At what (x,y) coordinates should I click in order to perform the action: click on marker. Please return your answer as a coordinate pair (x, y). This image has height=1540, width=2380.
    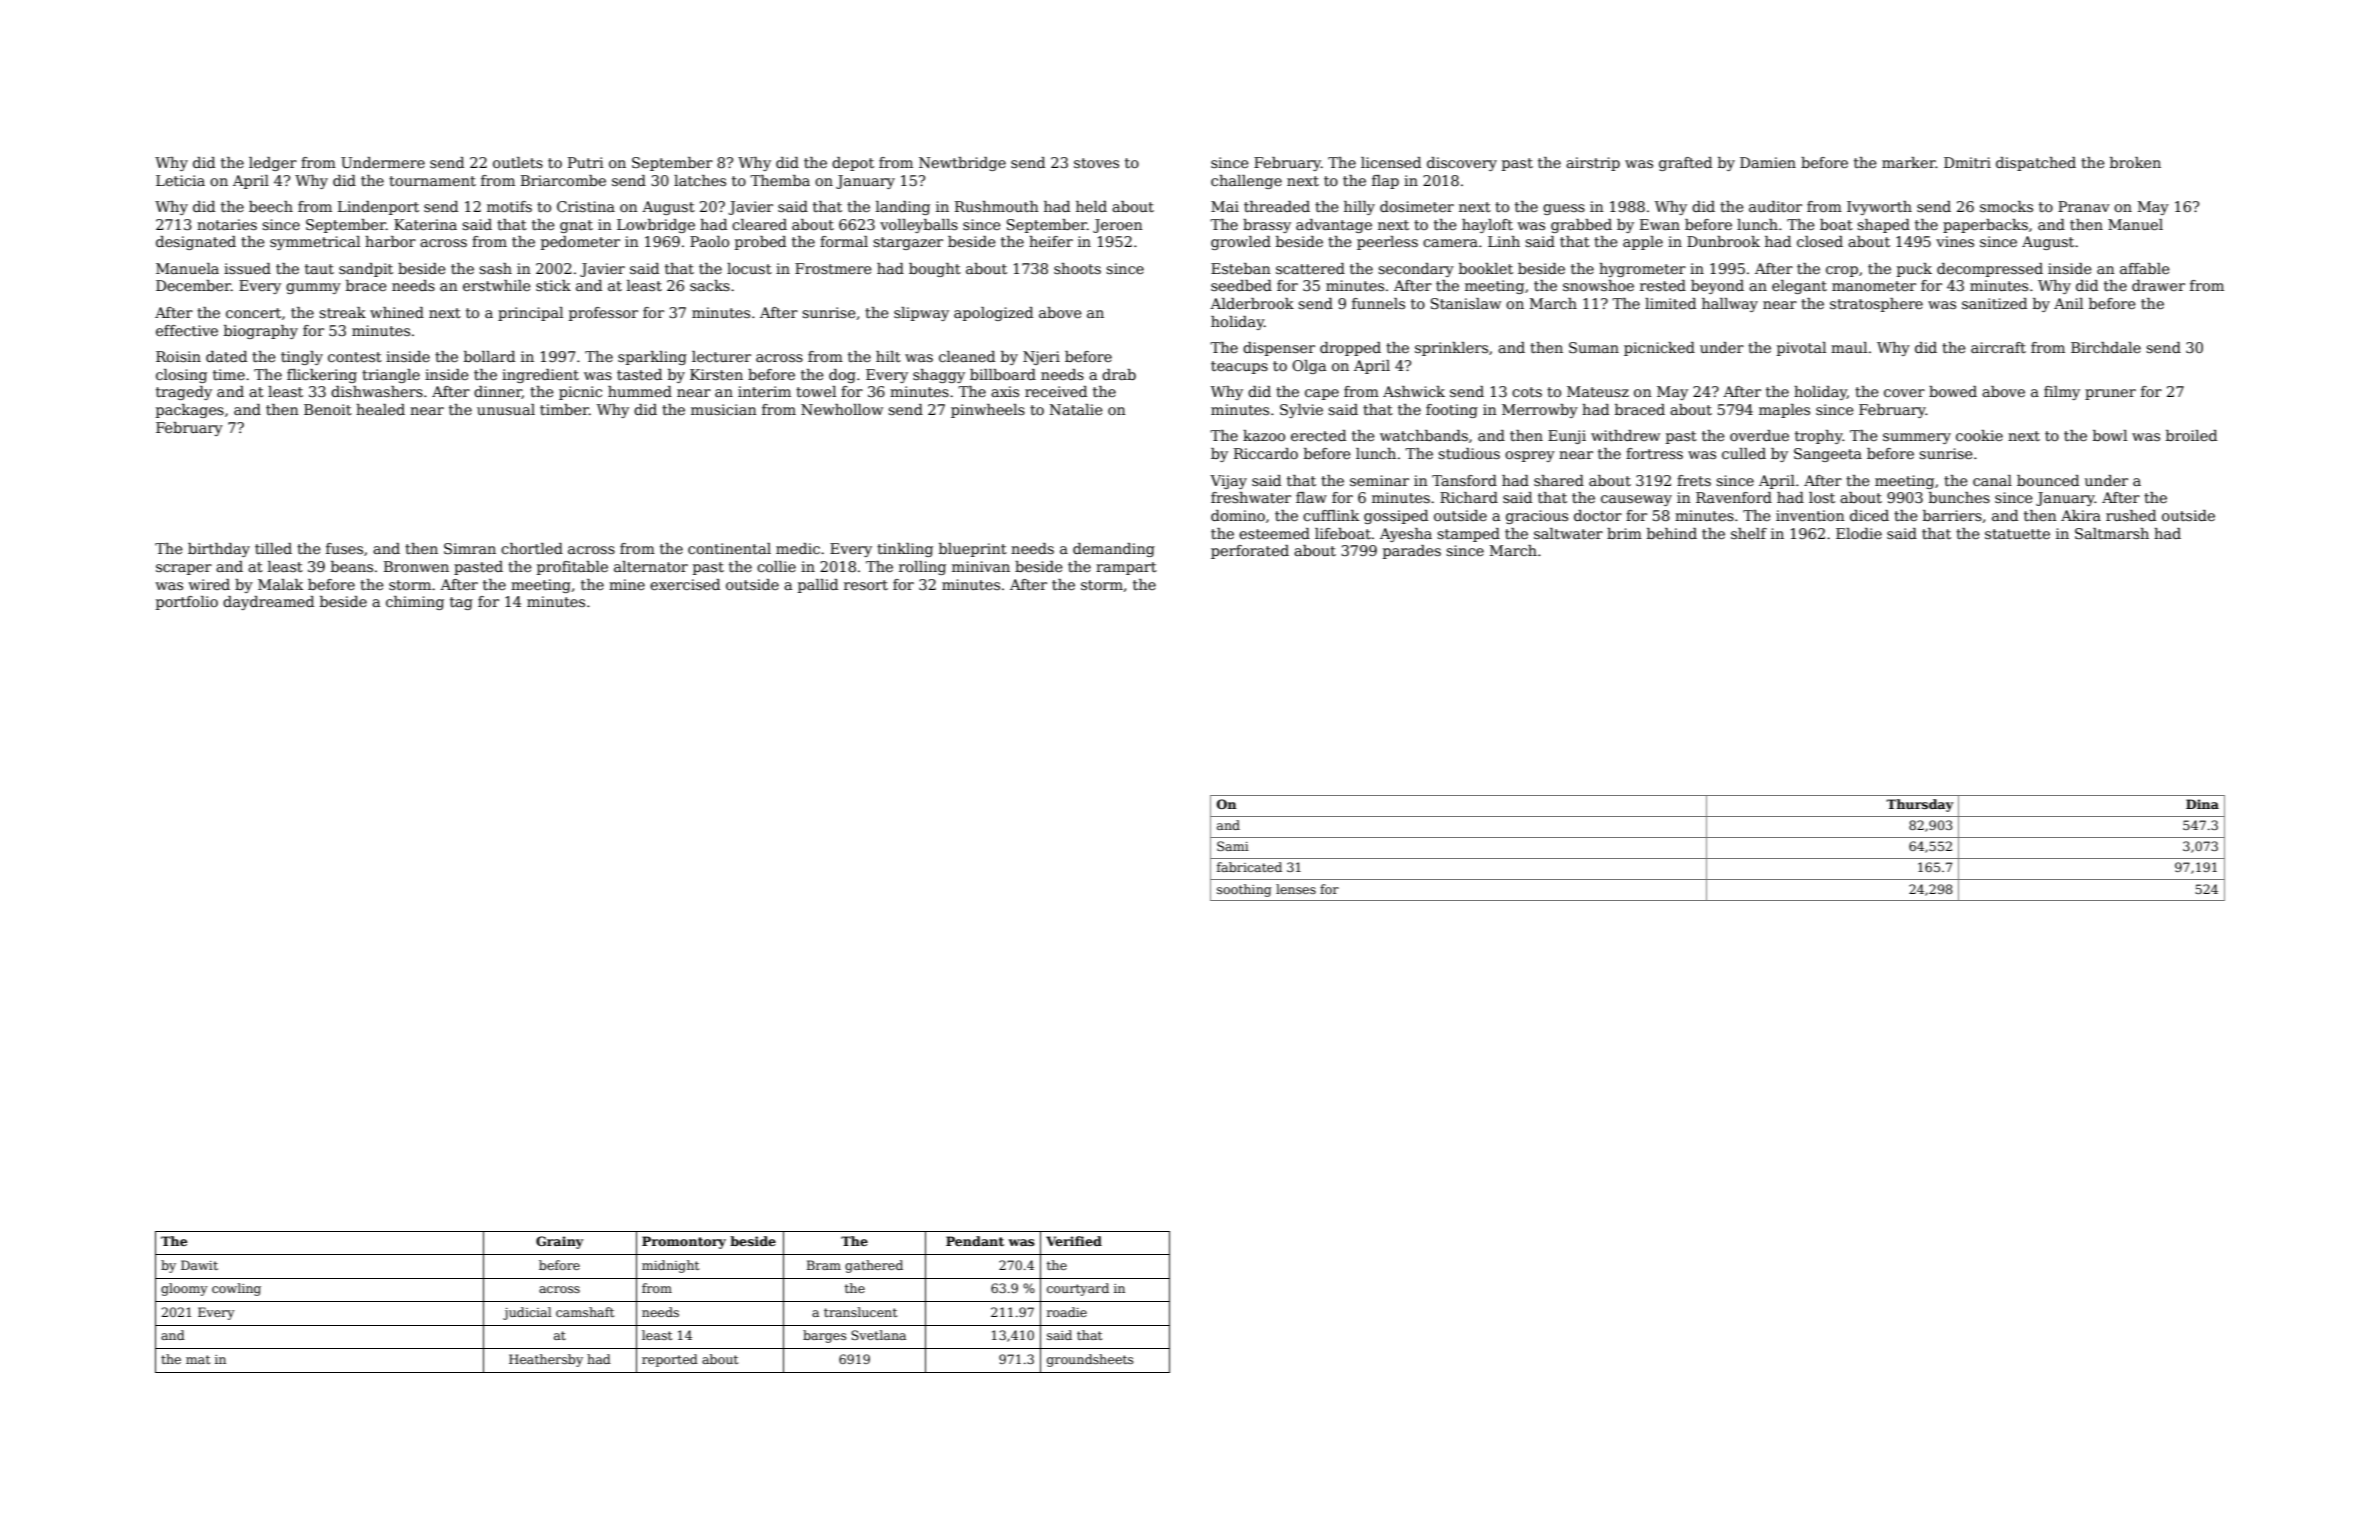
    Looking at the image, I should click on (1909, 162).
